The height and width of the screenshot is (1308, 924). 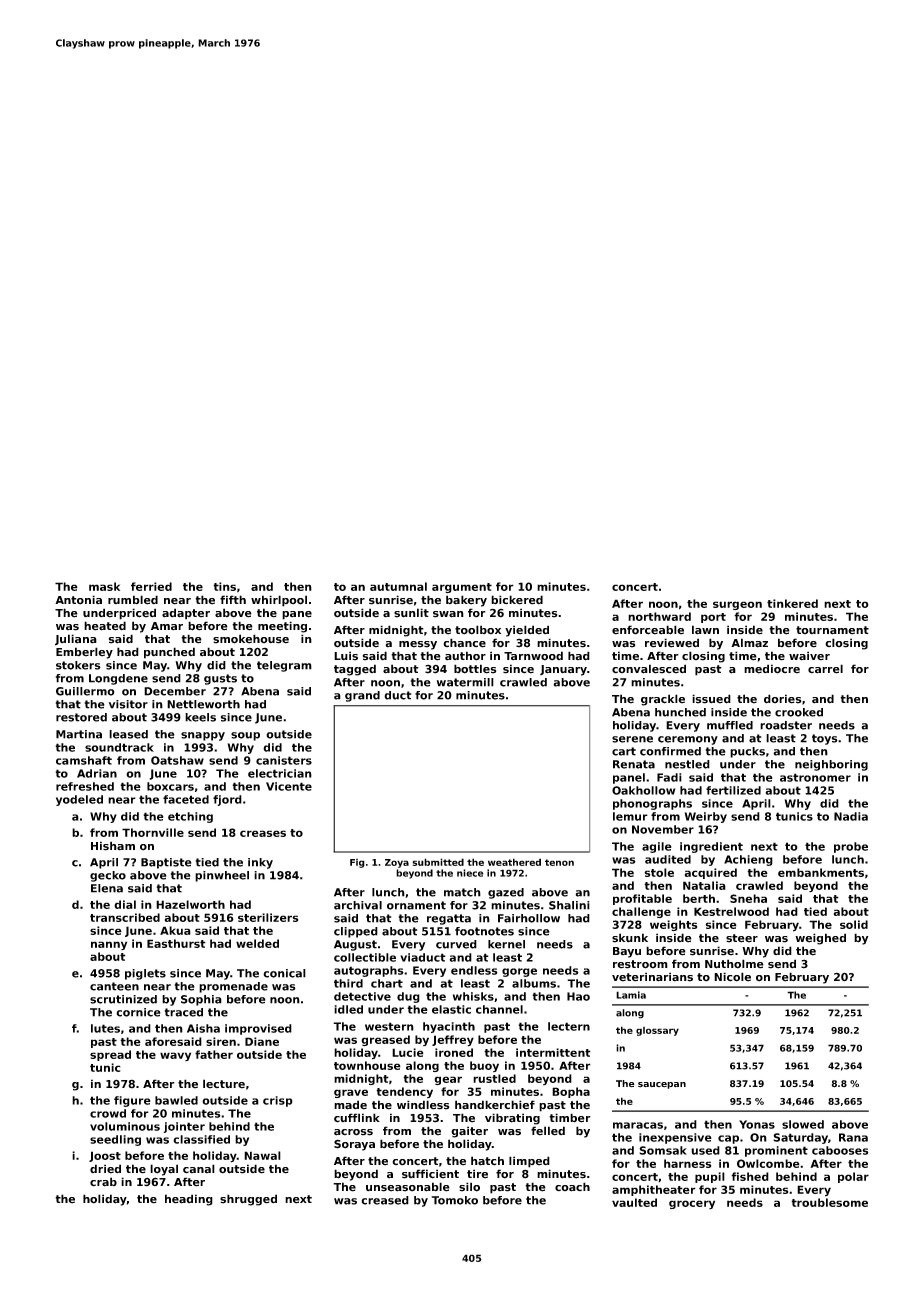 I want to click on lutes, so click(x=105, y=1028).
